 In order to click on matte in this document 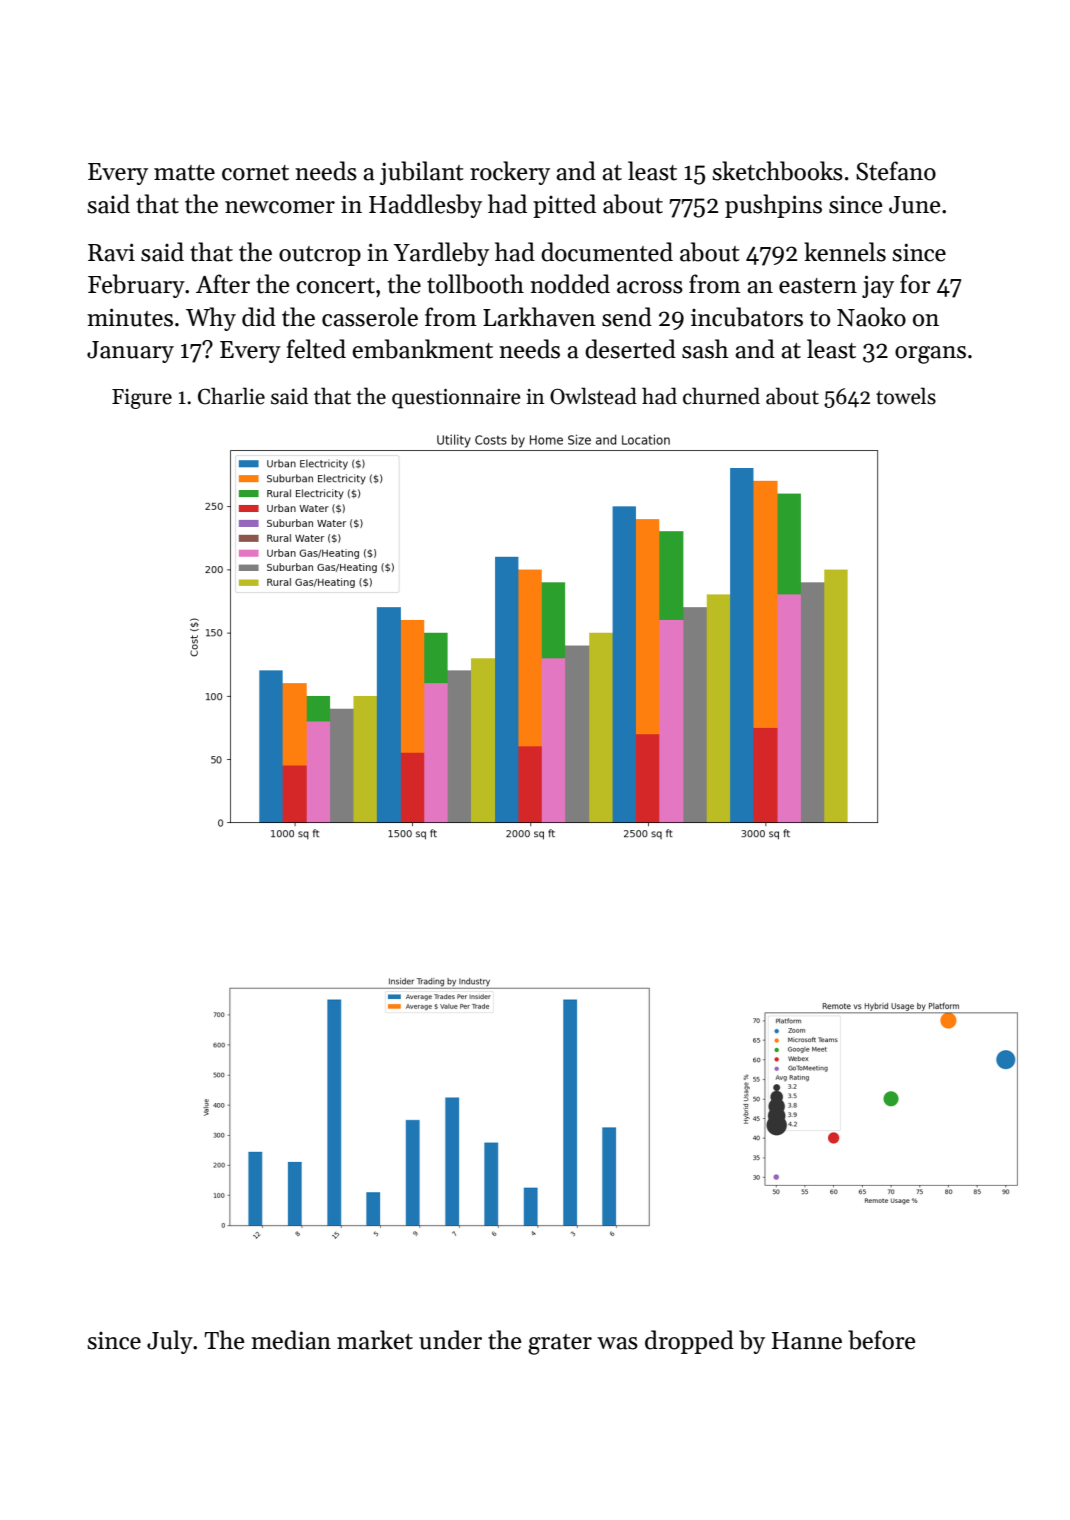, I will do `click(184, 173)`.
